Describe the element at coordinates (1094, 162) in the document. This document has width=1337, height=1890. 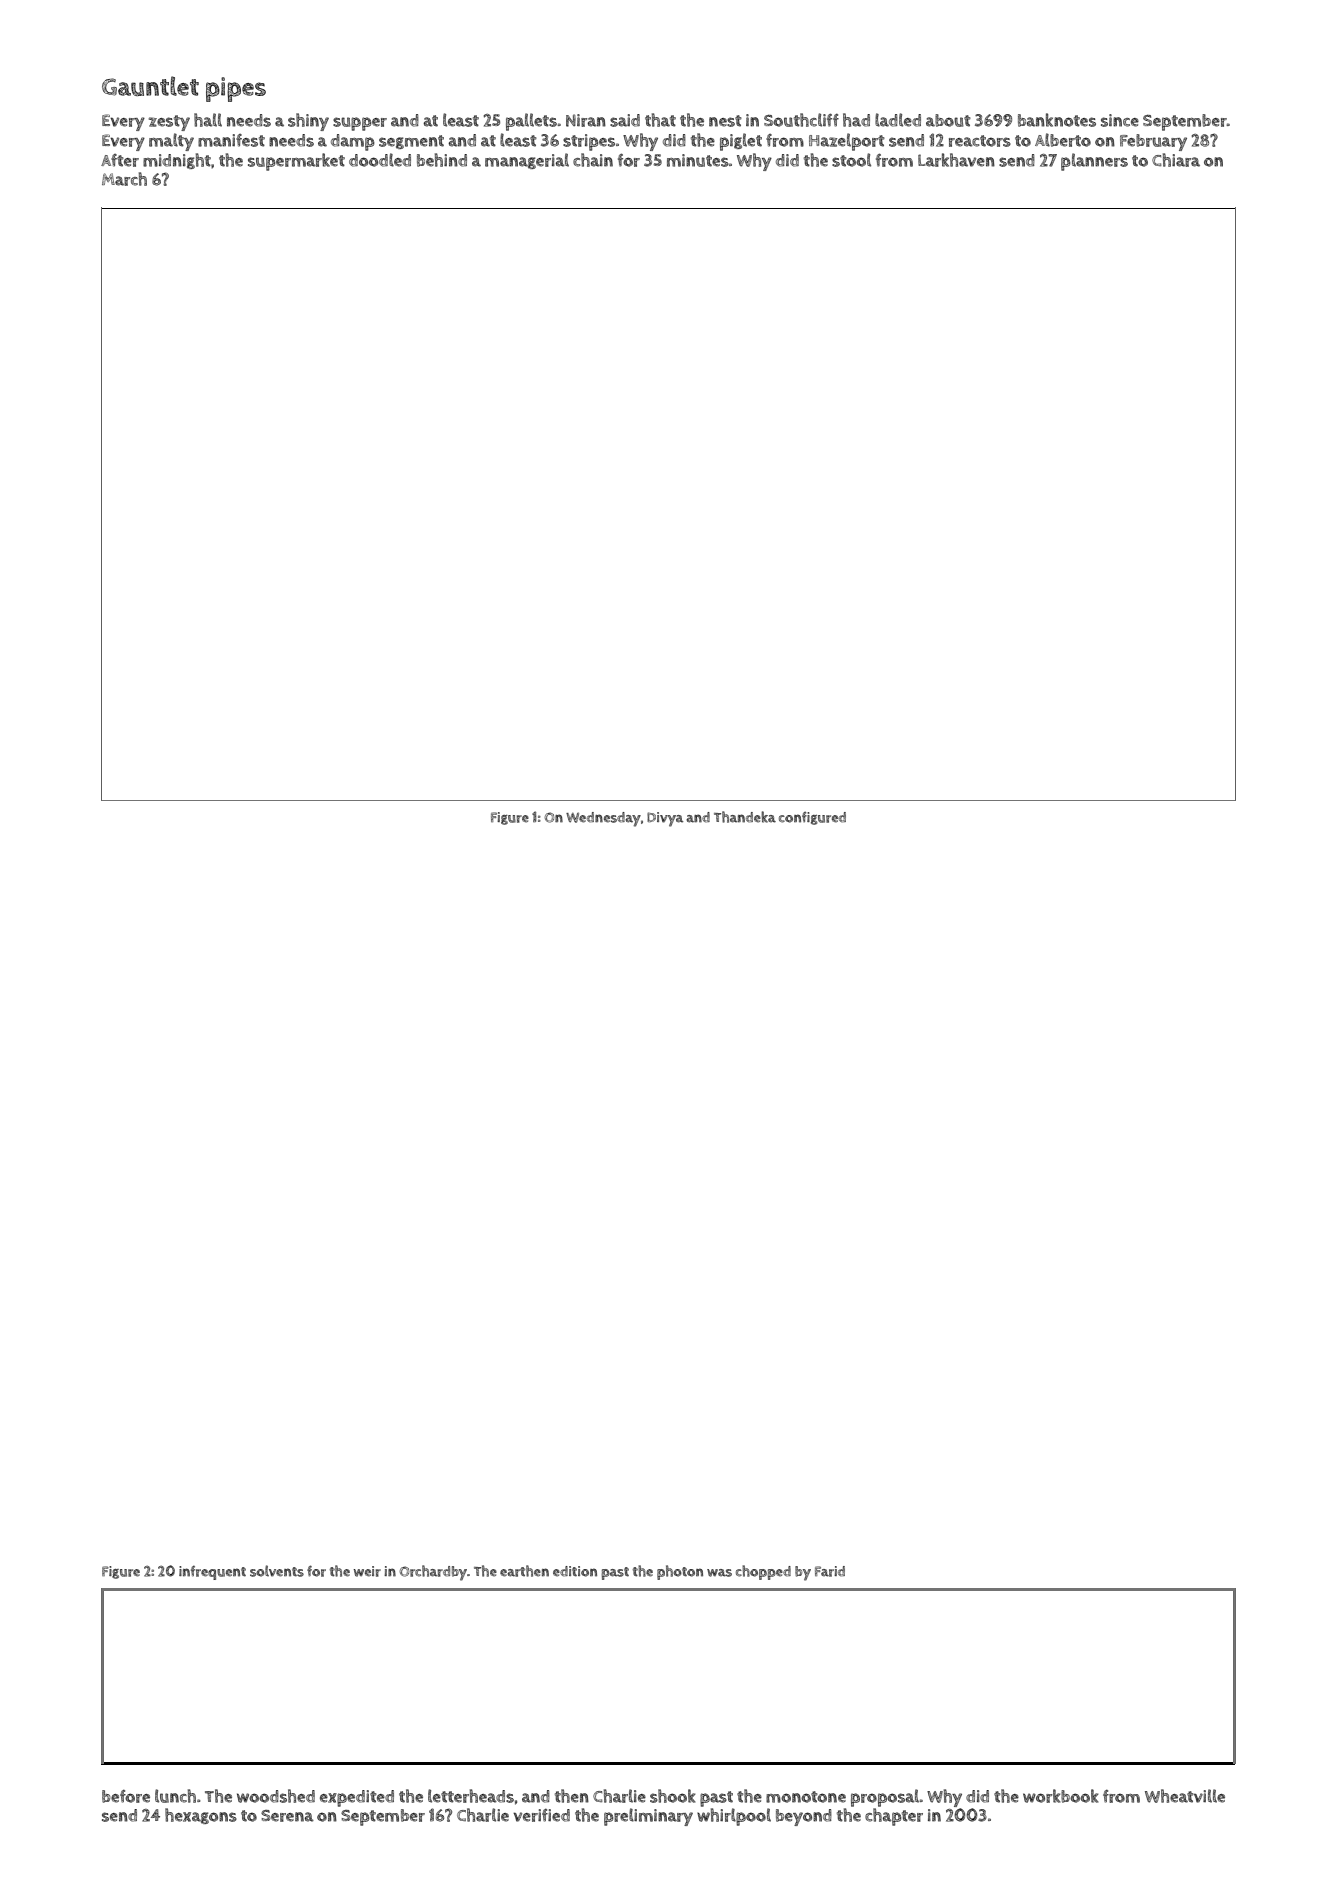
I see `planners` at that location.
